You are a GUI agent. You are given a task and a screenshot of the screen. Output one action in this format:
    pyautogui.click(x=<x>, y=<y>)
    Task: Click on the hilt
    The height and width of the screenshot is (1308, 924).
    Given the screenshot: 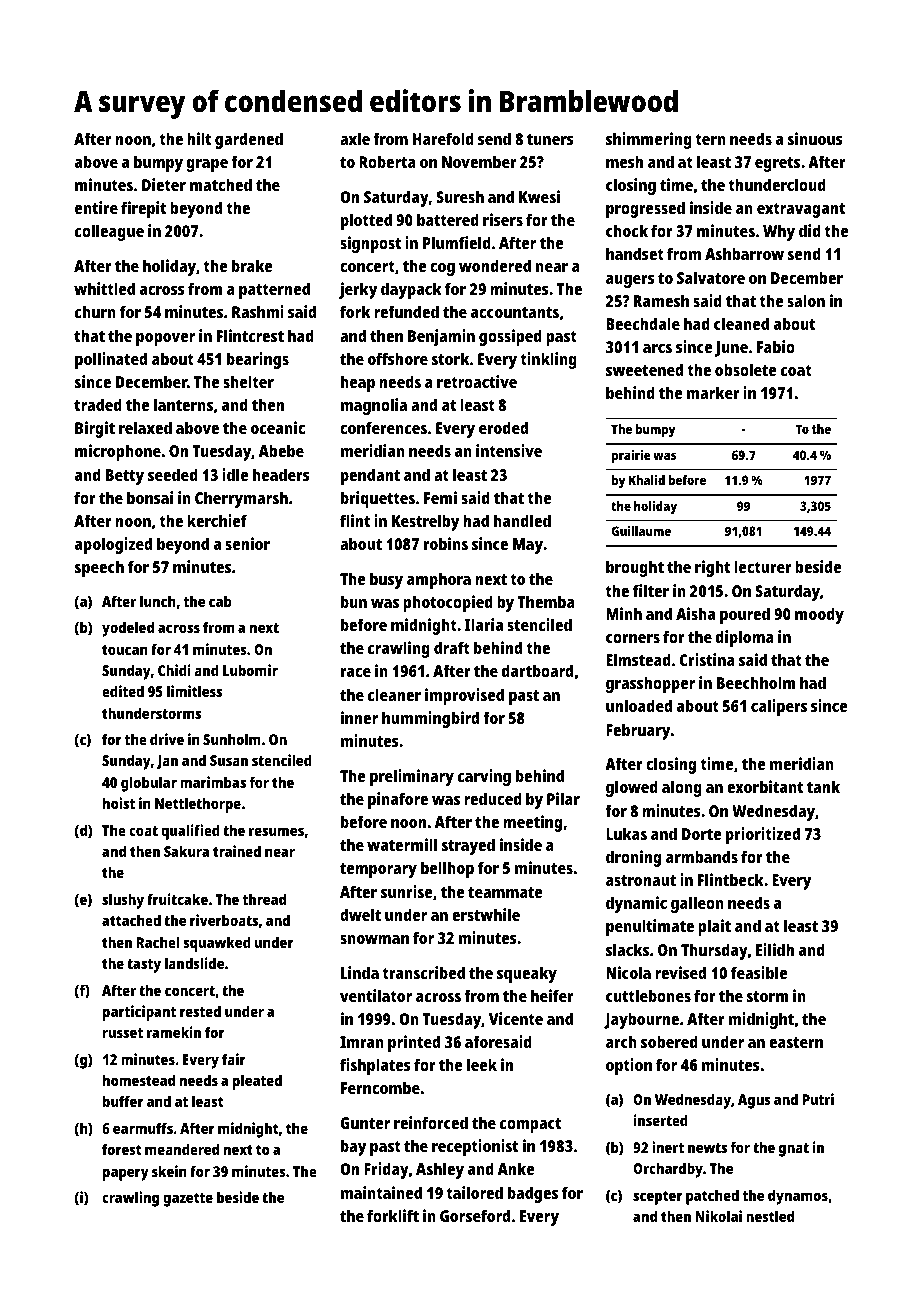 What is the action you would take?
    pyautogui.click(x=199, y=138)
